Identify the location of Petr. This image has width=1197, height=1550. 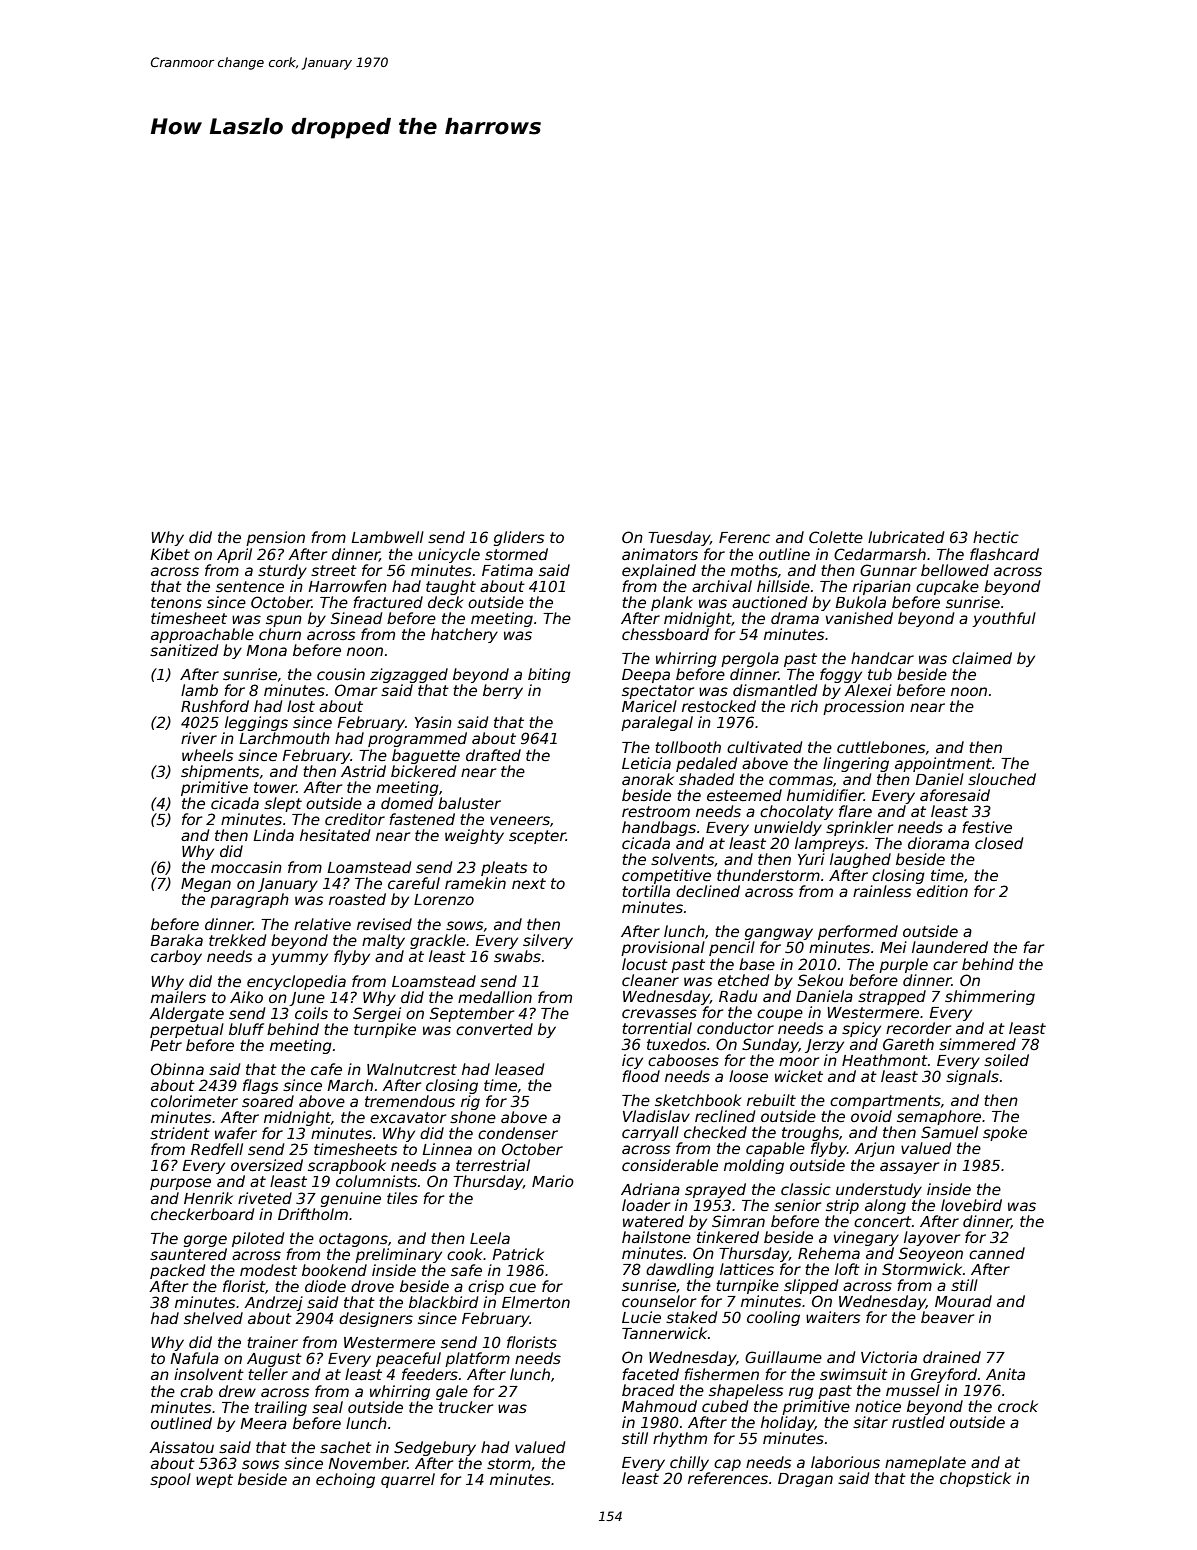
(166, 1045).
